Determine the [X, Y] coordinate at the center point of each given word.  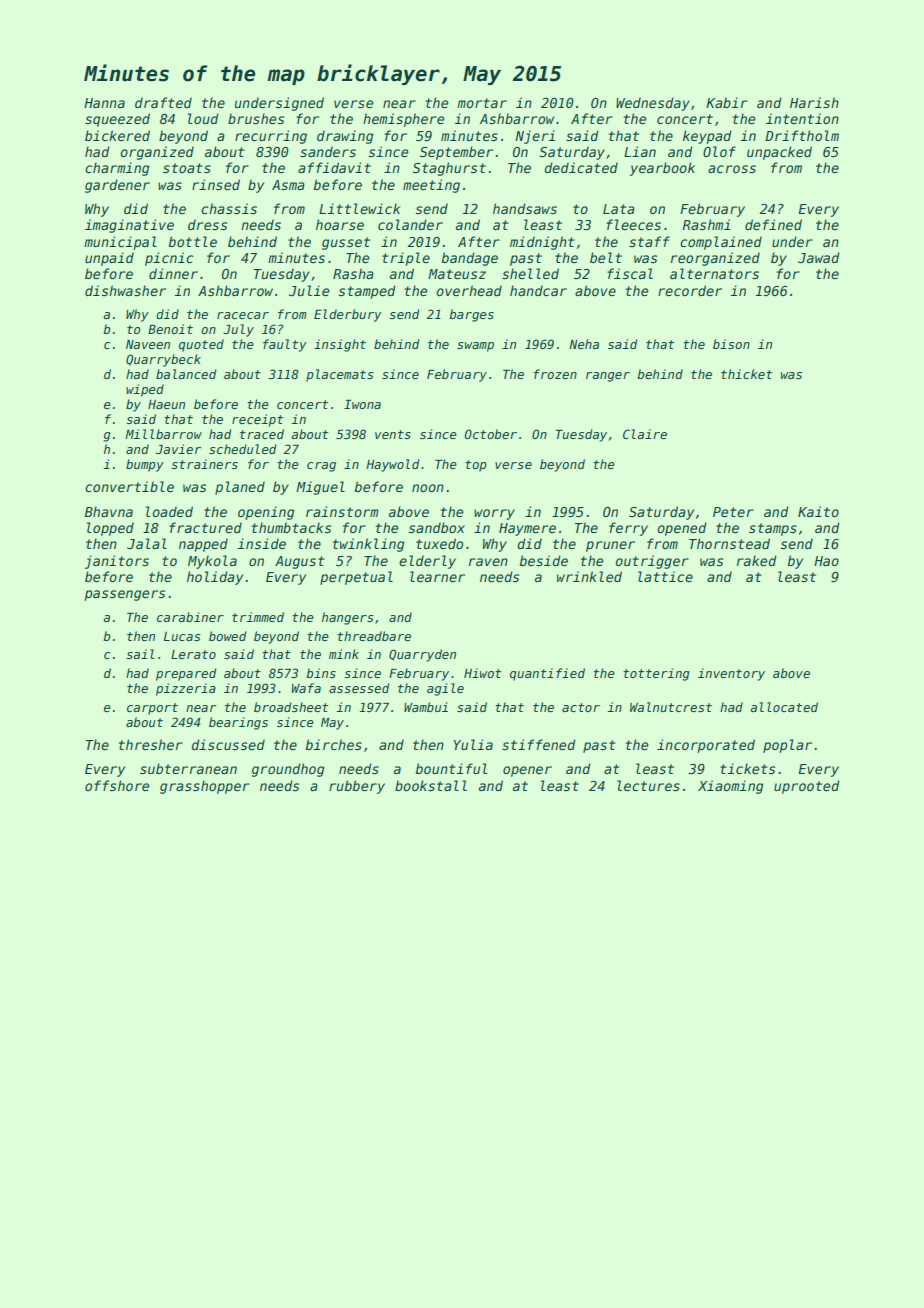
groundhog [288, 770]
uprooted [807, 787]
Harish [814, 102]
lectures [648, 785]
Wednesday [653, 104]
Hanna [104, 103]
